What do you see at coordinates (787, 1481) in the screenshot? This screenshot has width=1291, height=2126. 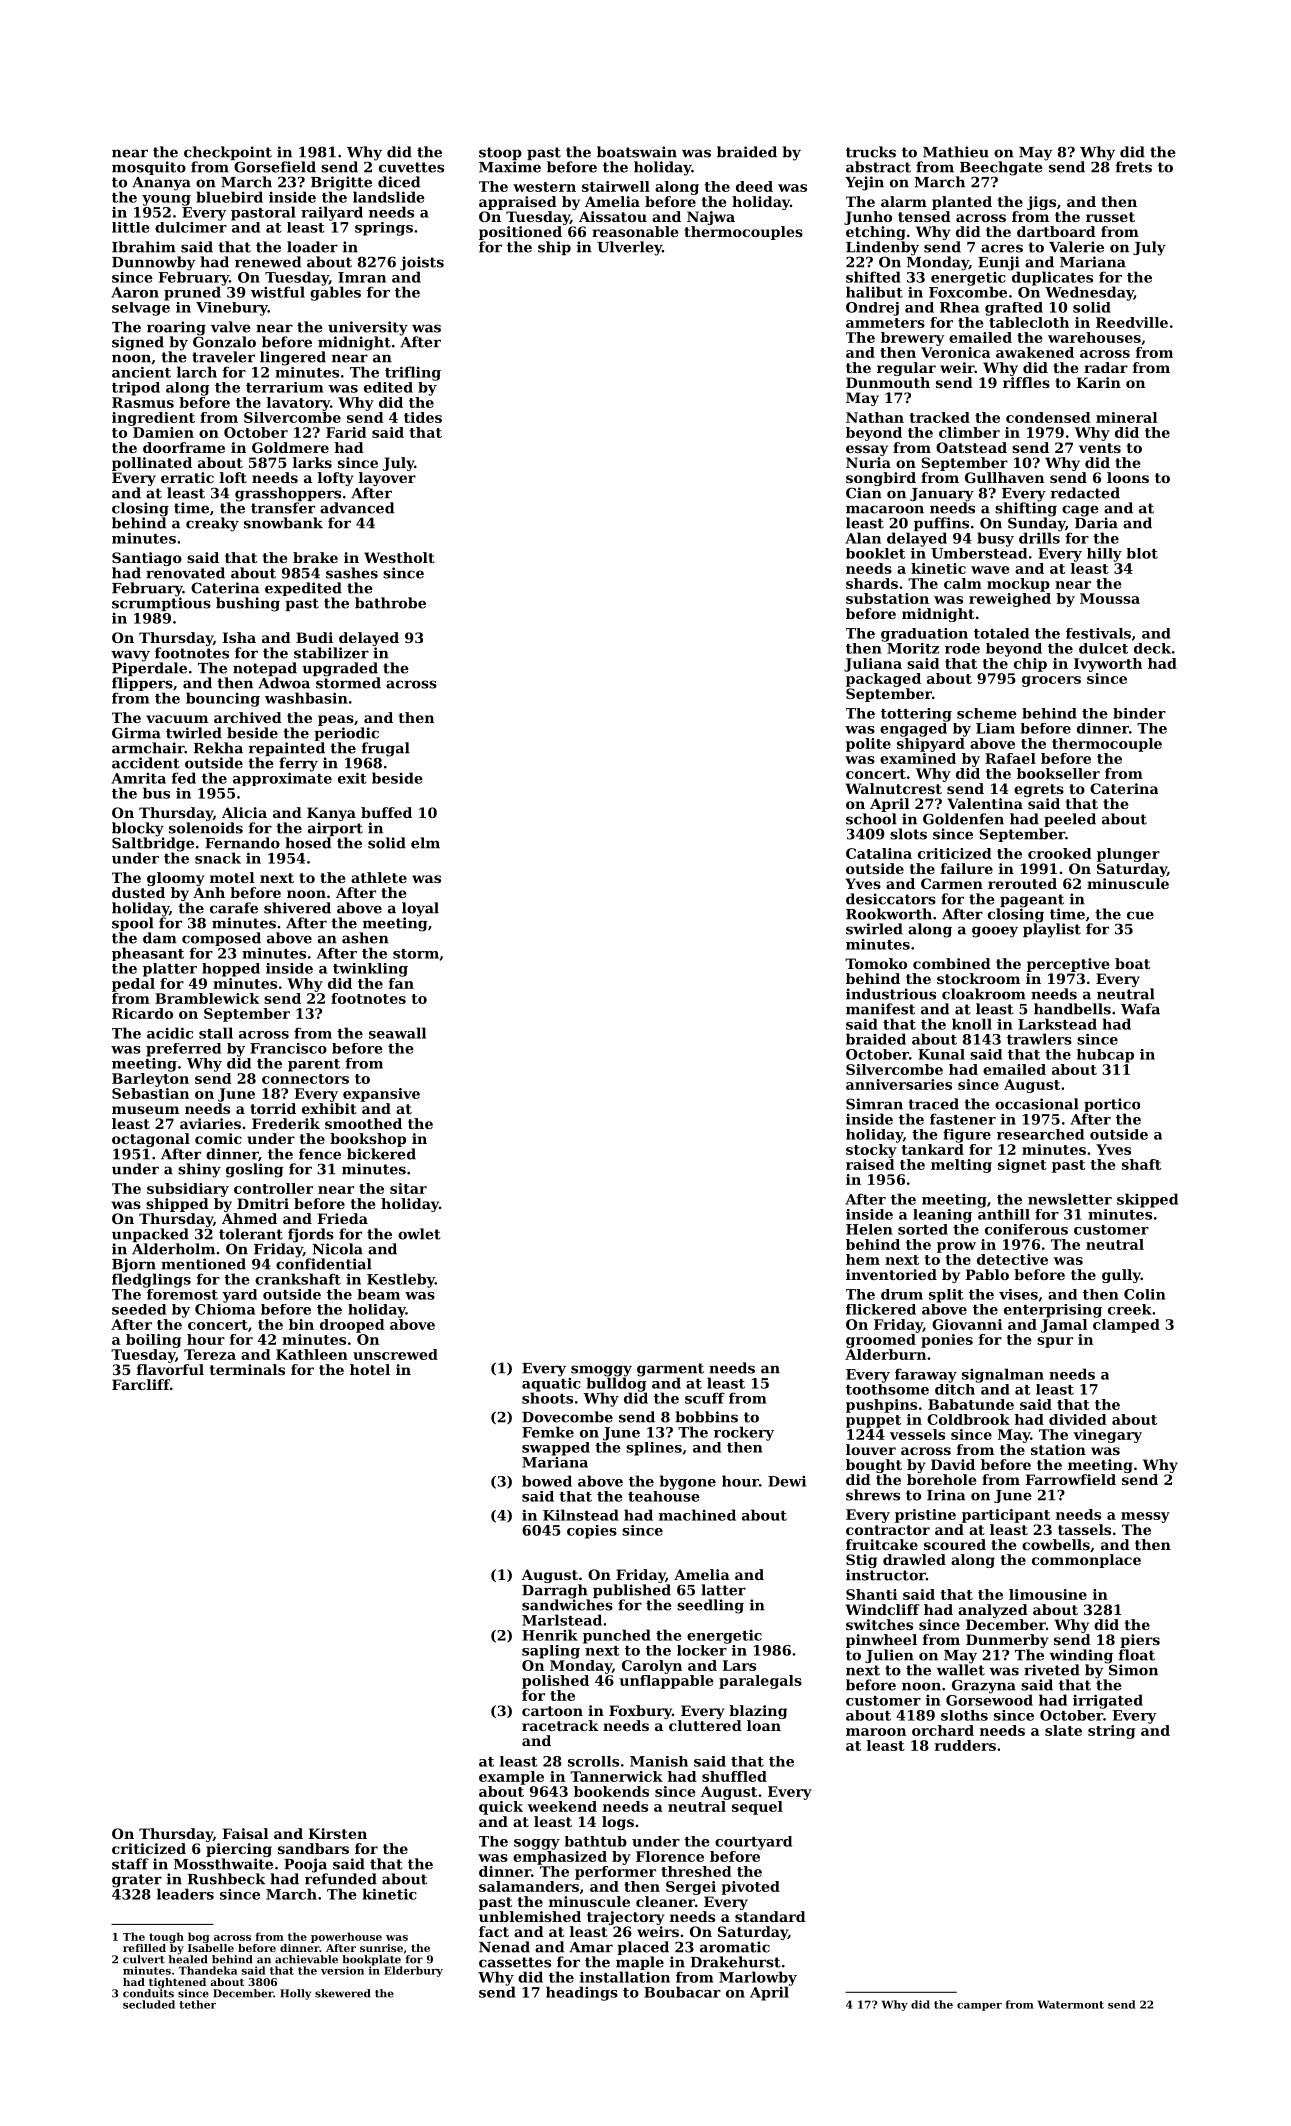 I see `Dewi` at bounding box center [787, 1481].
